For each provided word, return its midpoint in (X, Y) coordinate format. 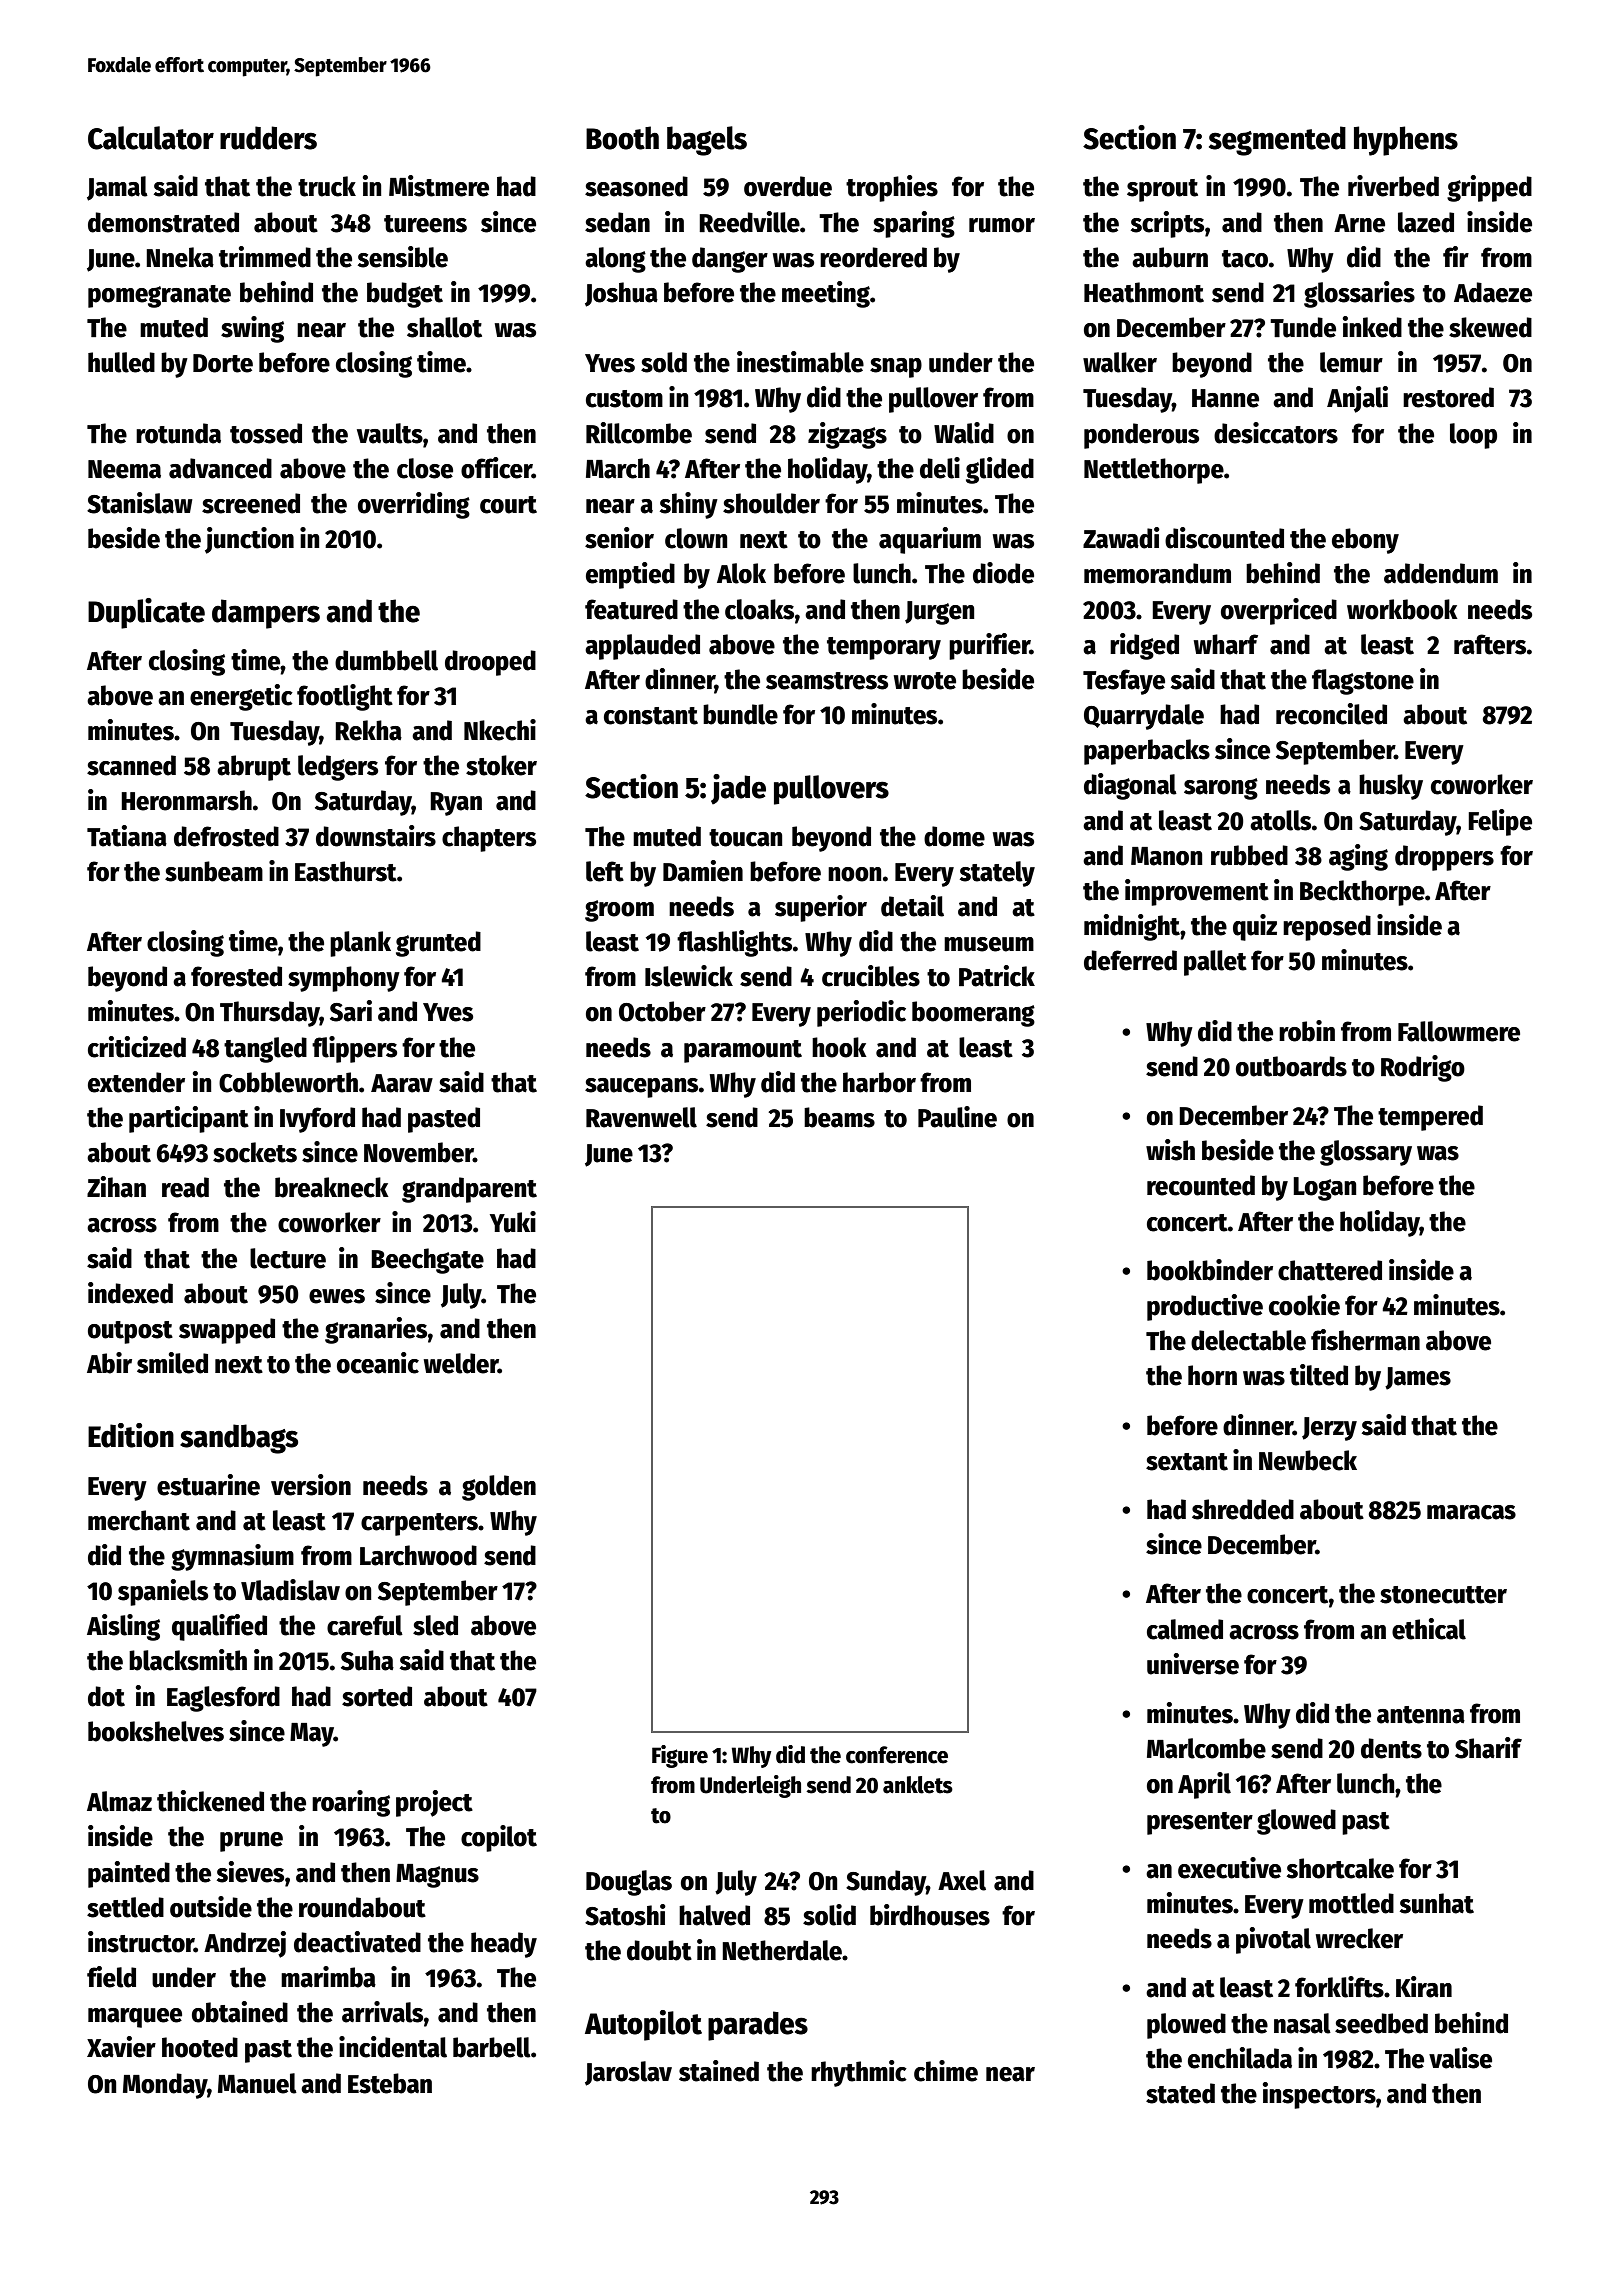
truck (327, 186)
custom (624, 399)
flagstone (1363, 682)
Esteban (390, 2083)
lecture (288, 1258)
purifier (989, 646)
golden (499, 1488)
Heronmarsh (186, 800)
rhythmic (859, 2073)
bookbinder (1210, 1270)
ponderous (1141, 436)
